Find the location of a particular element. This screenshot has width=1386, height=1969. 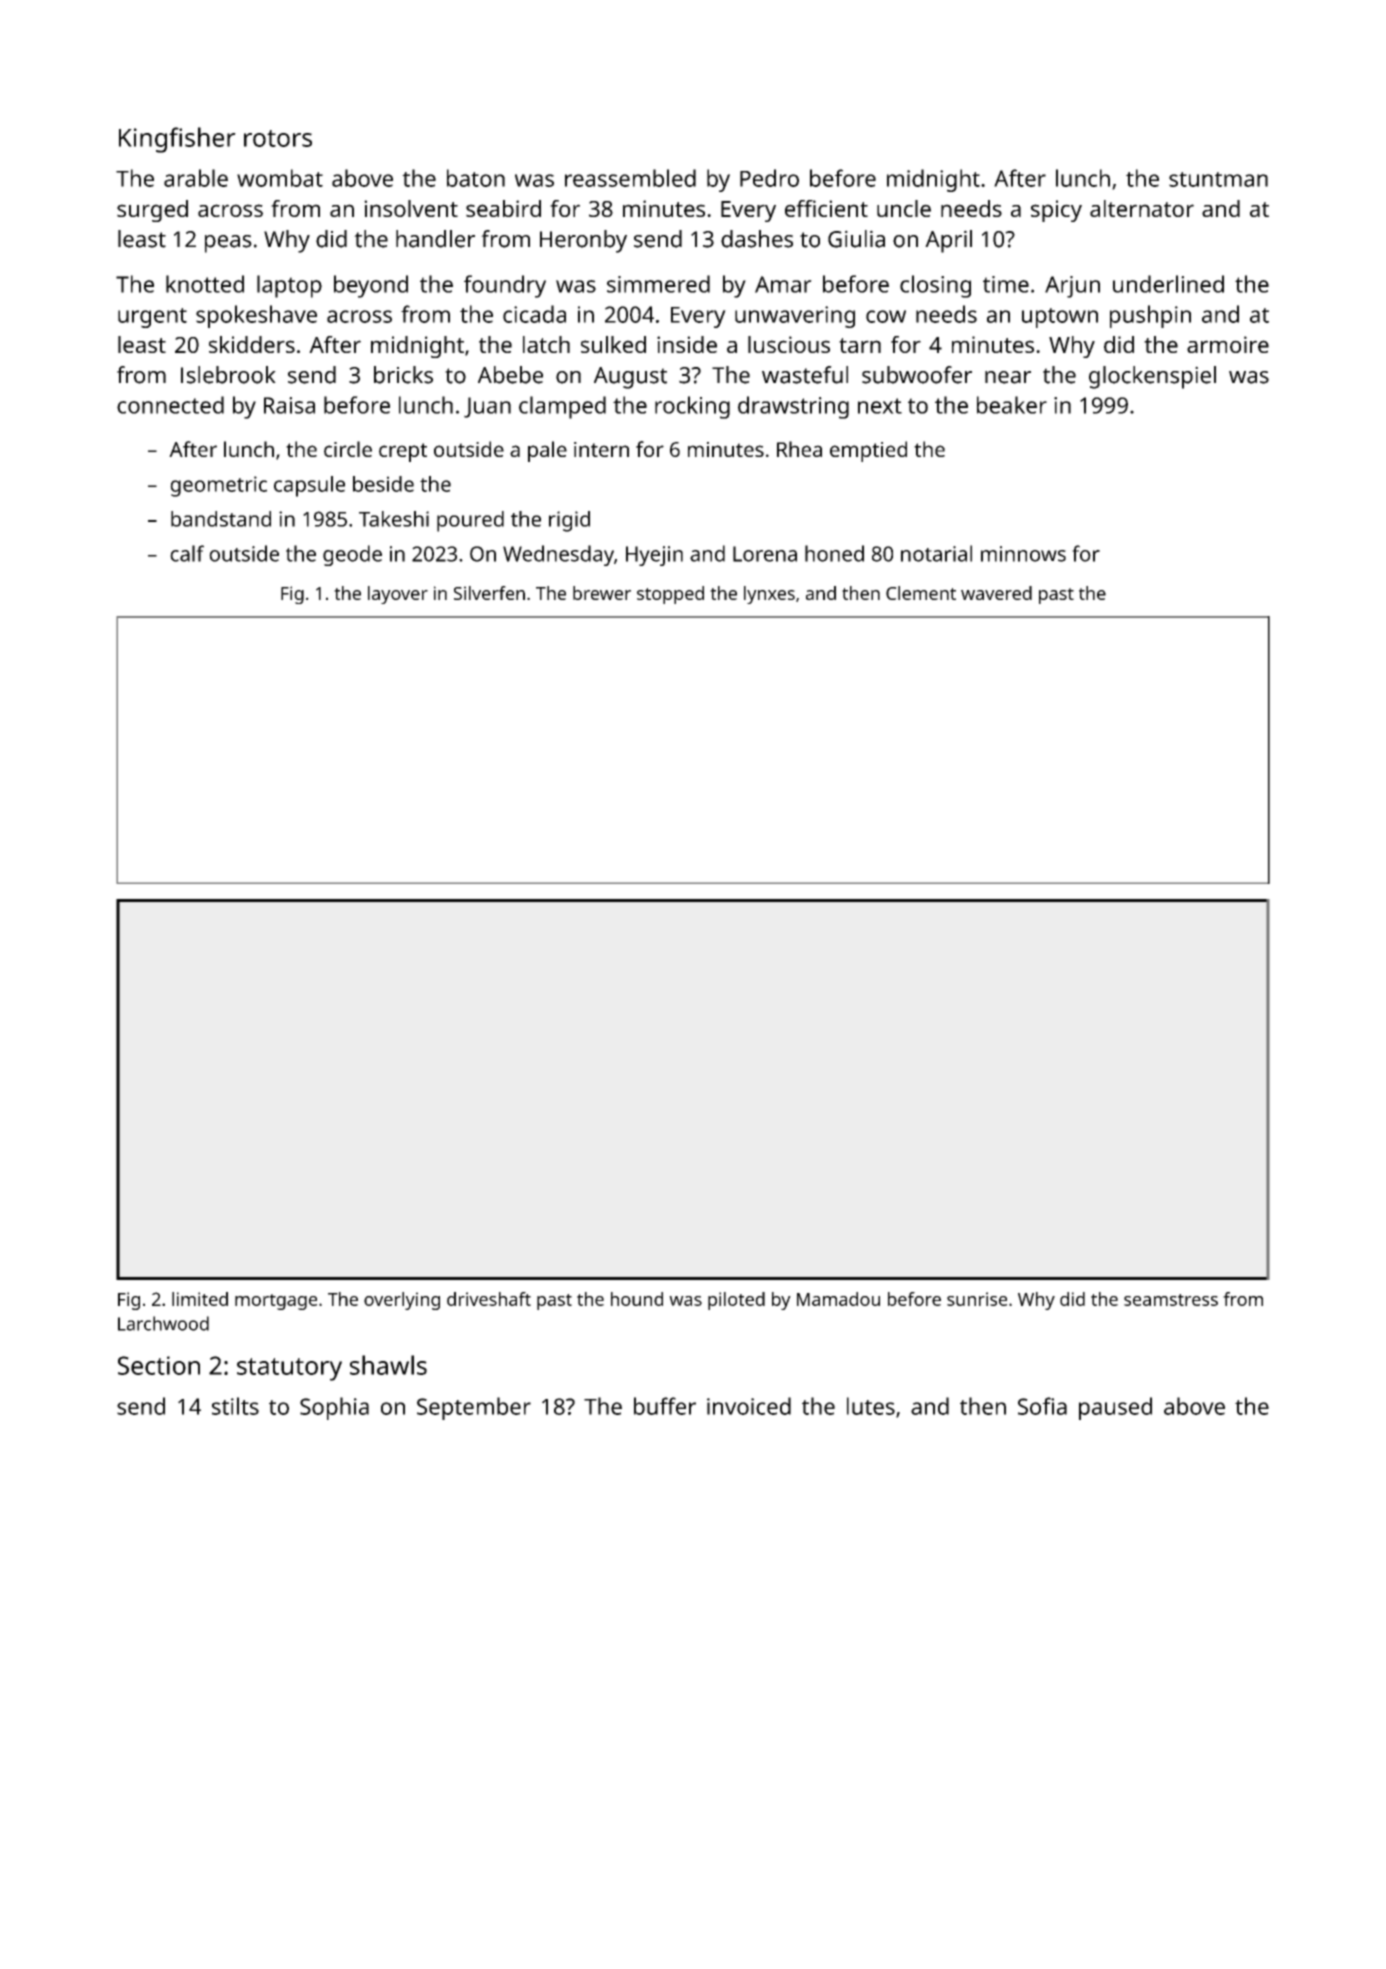

uncle is located at coordinates (904, 208).
